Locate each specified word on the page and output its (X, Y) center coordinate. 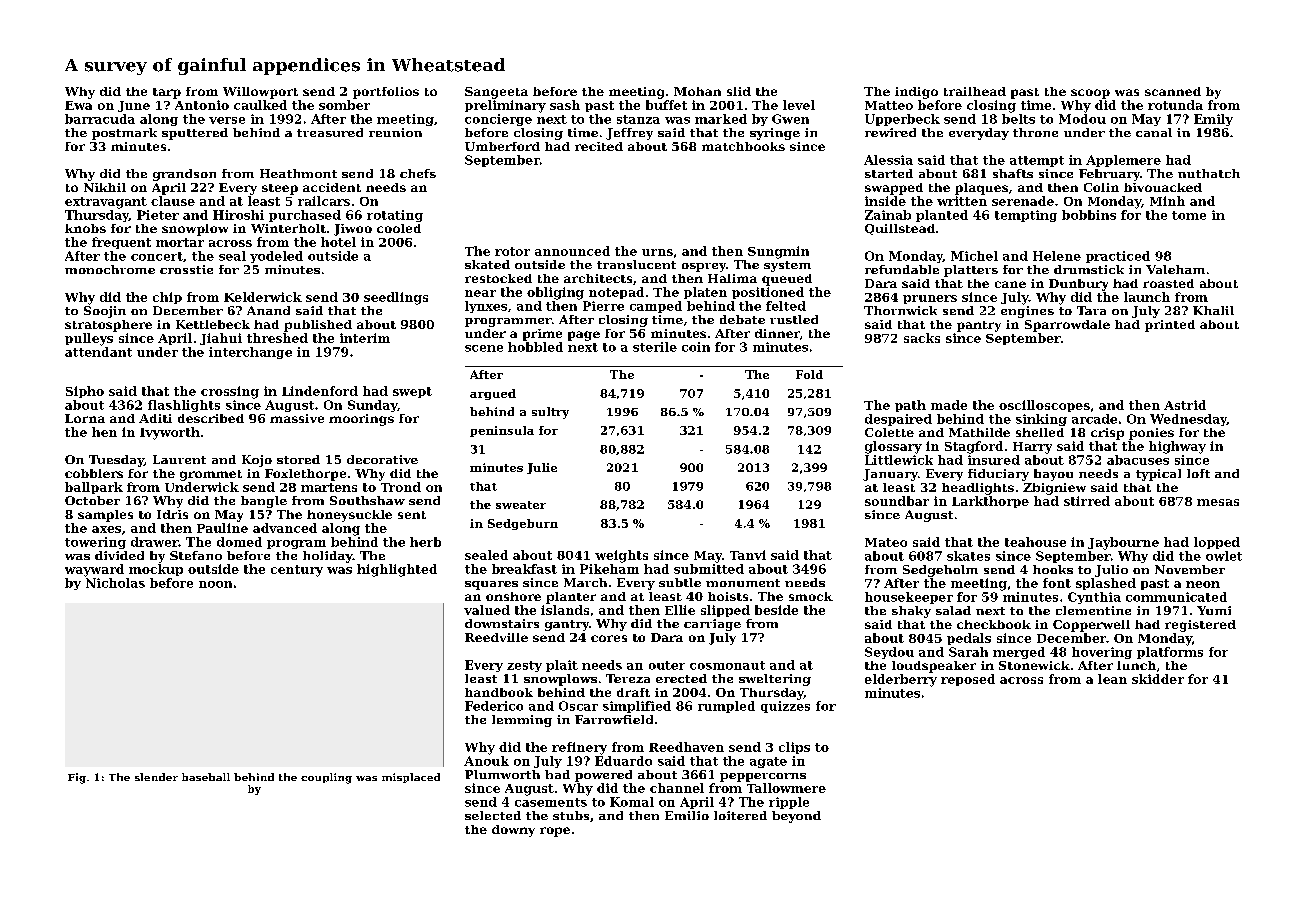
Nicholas (115, 583)
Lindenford (320, 391)
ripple (789, 803)
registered (1200, 626)
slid (739, 91)
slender (156, 777)
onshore (513, 596)
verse (227, 120)
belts (1018, 119)
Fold (809, 374)
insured (994, 460)
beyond (796, 817)
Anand (268, 310)
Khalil (1213, 310)
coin (696, 347)
